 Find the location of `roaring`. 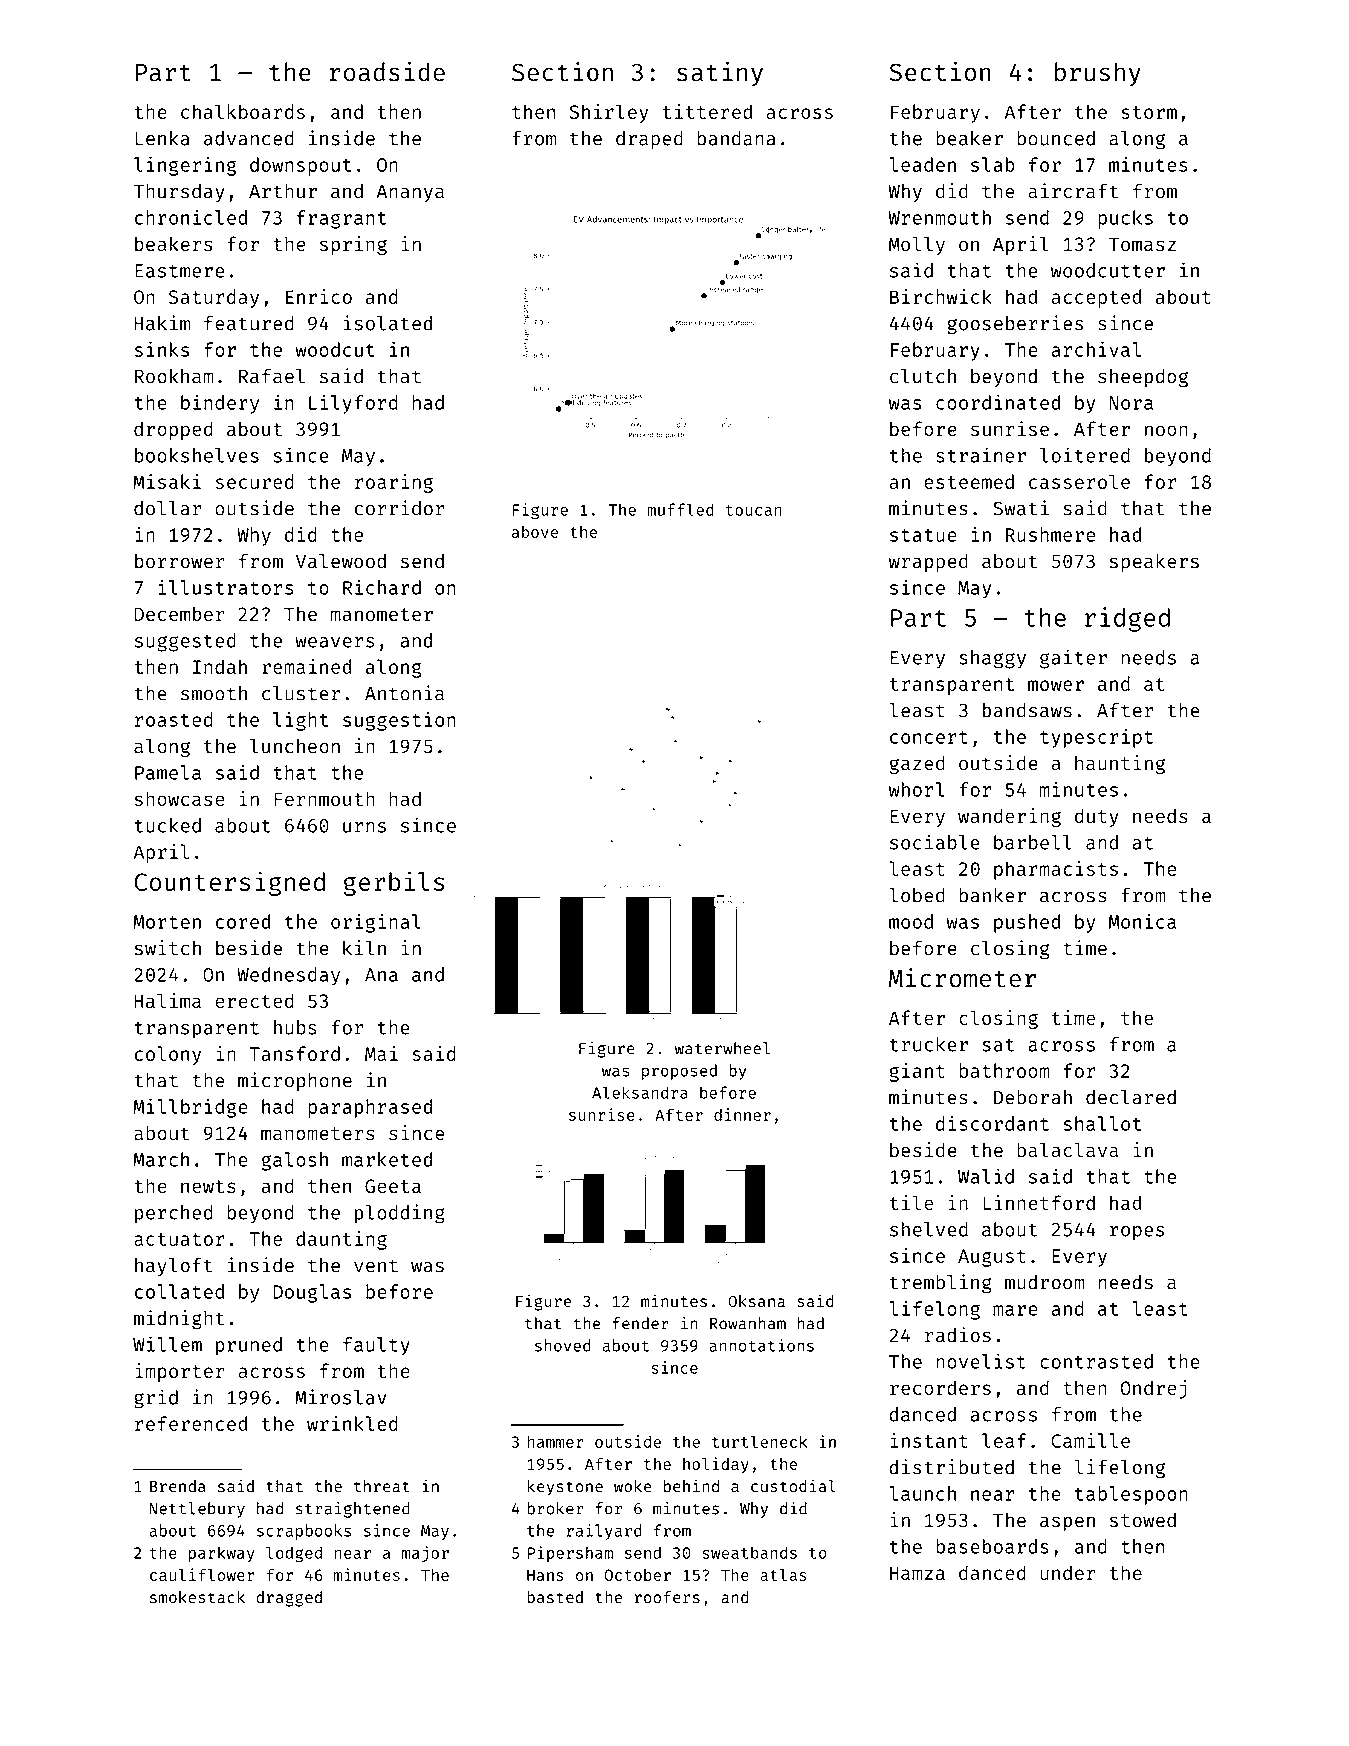

roaring is located at coordinates (394, 483).
